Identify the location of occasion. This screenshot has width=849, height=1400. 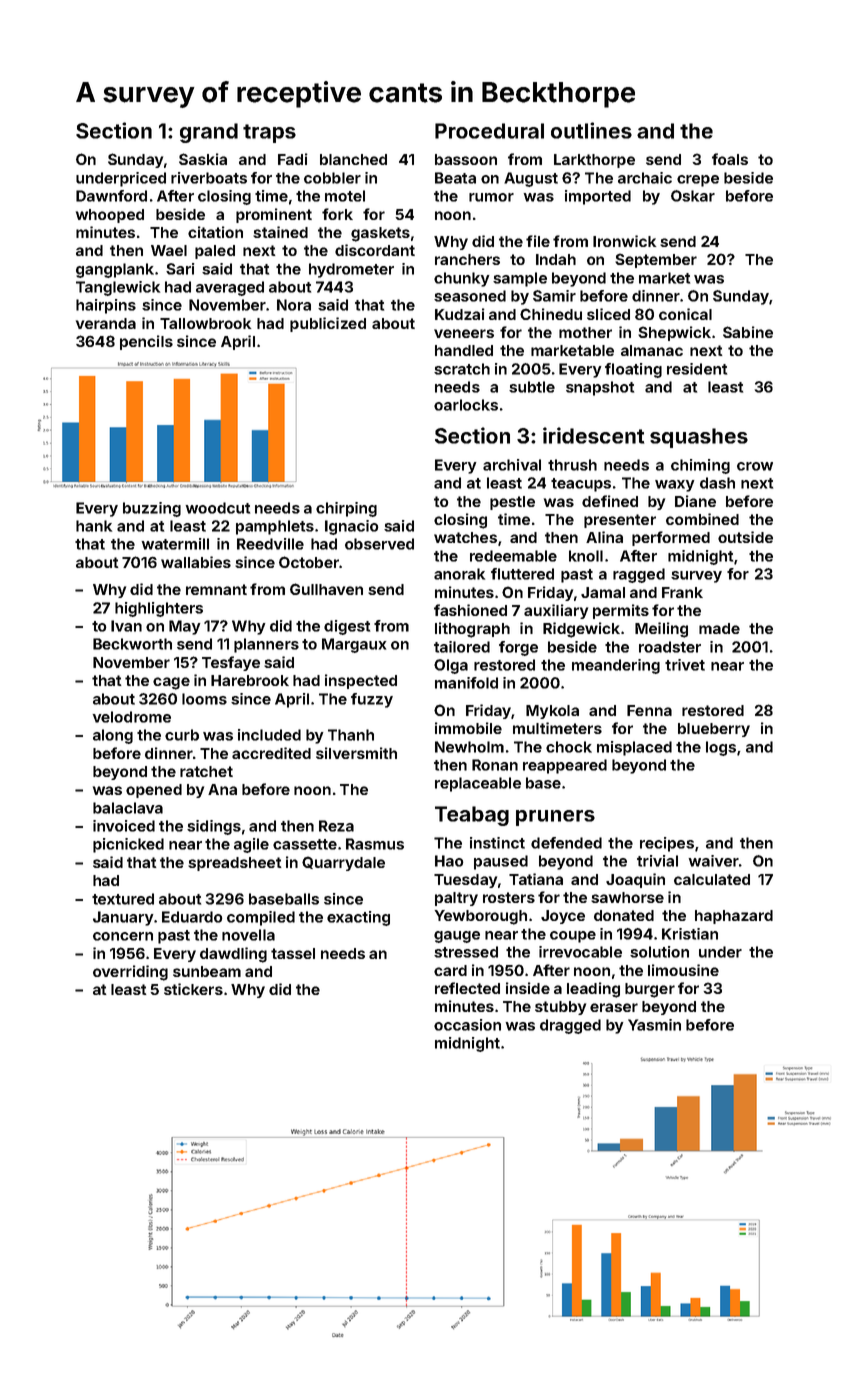
(467, 1025).
